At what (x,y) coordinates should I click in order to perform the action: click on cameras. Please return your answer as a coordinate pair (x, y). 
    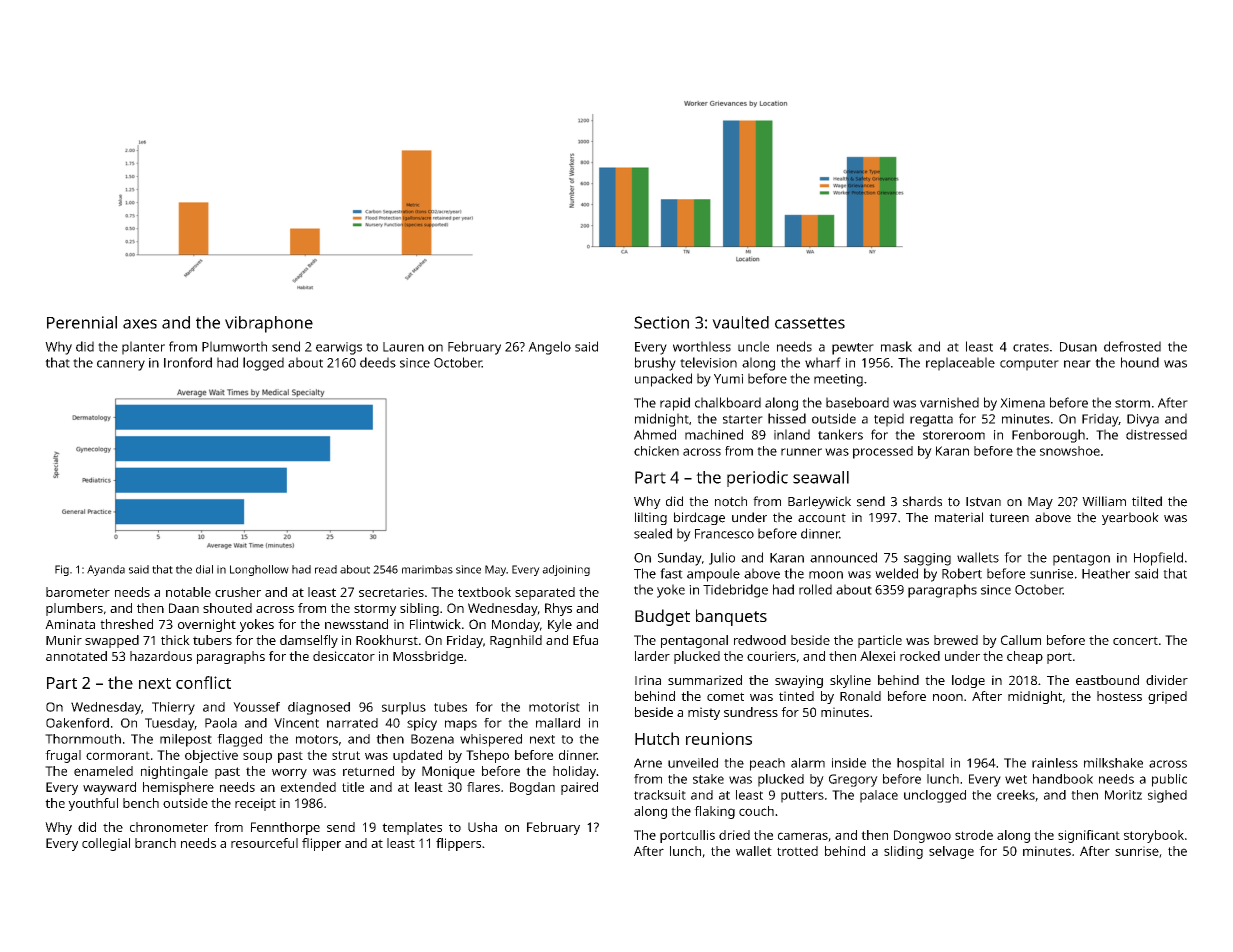
    Looking at the image, I should click on (803, 836).
